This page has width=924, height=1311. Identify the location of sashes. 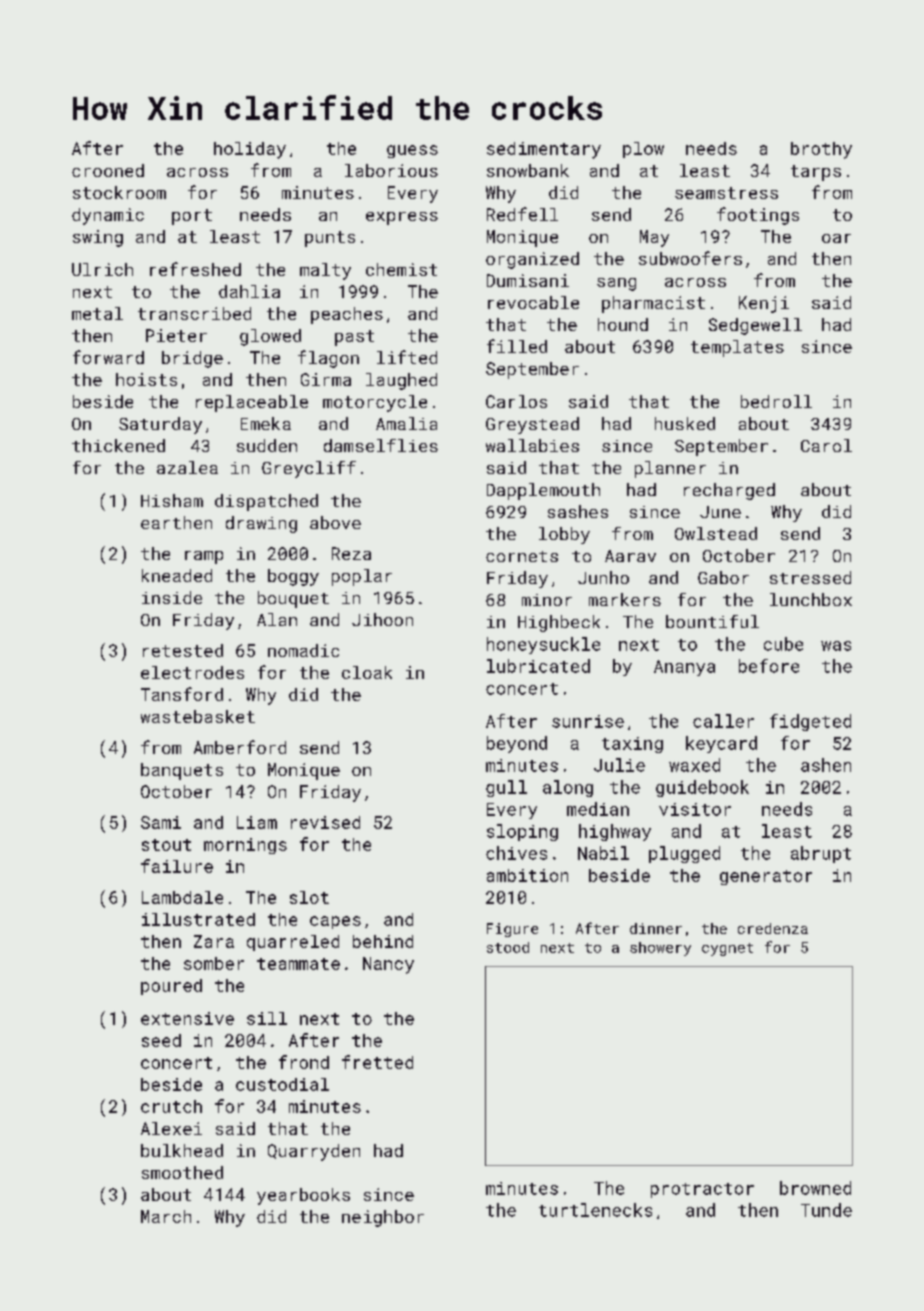
(578, 511).
